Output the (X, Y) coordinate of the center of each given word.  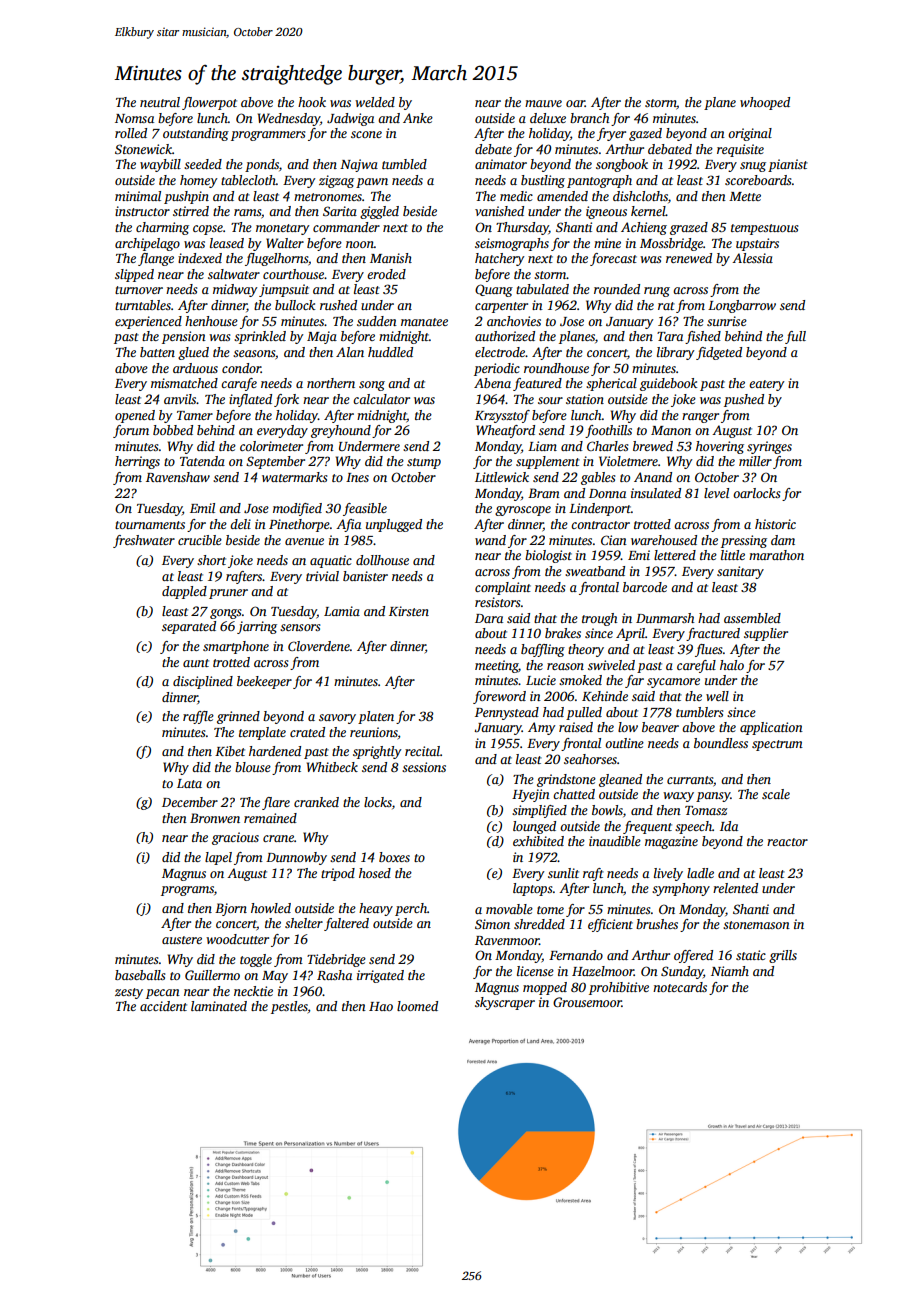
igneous (606, 212)
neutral (160, 102)
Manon (671, 430)
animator (501, 164)
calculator (381, 399)
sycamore (673, 683)
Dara (489, 618)
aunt (196, 663)
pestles (289, 1007)
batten (157, 352)
